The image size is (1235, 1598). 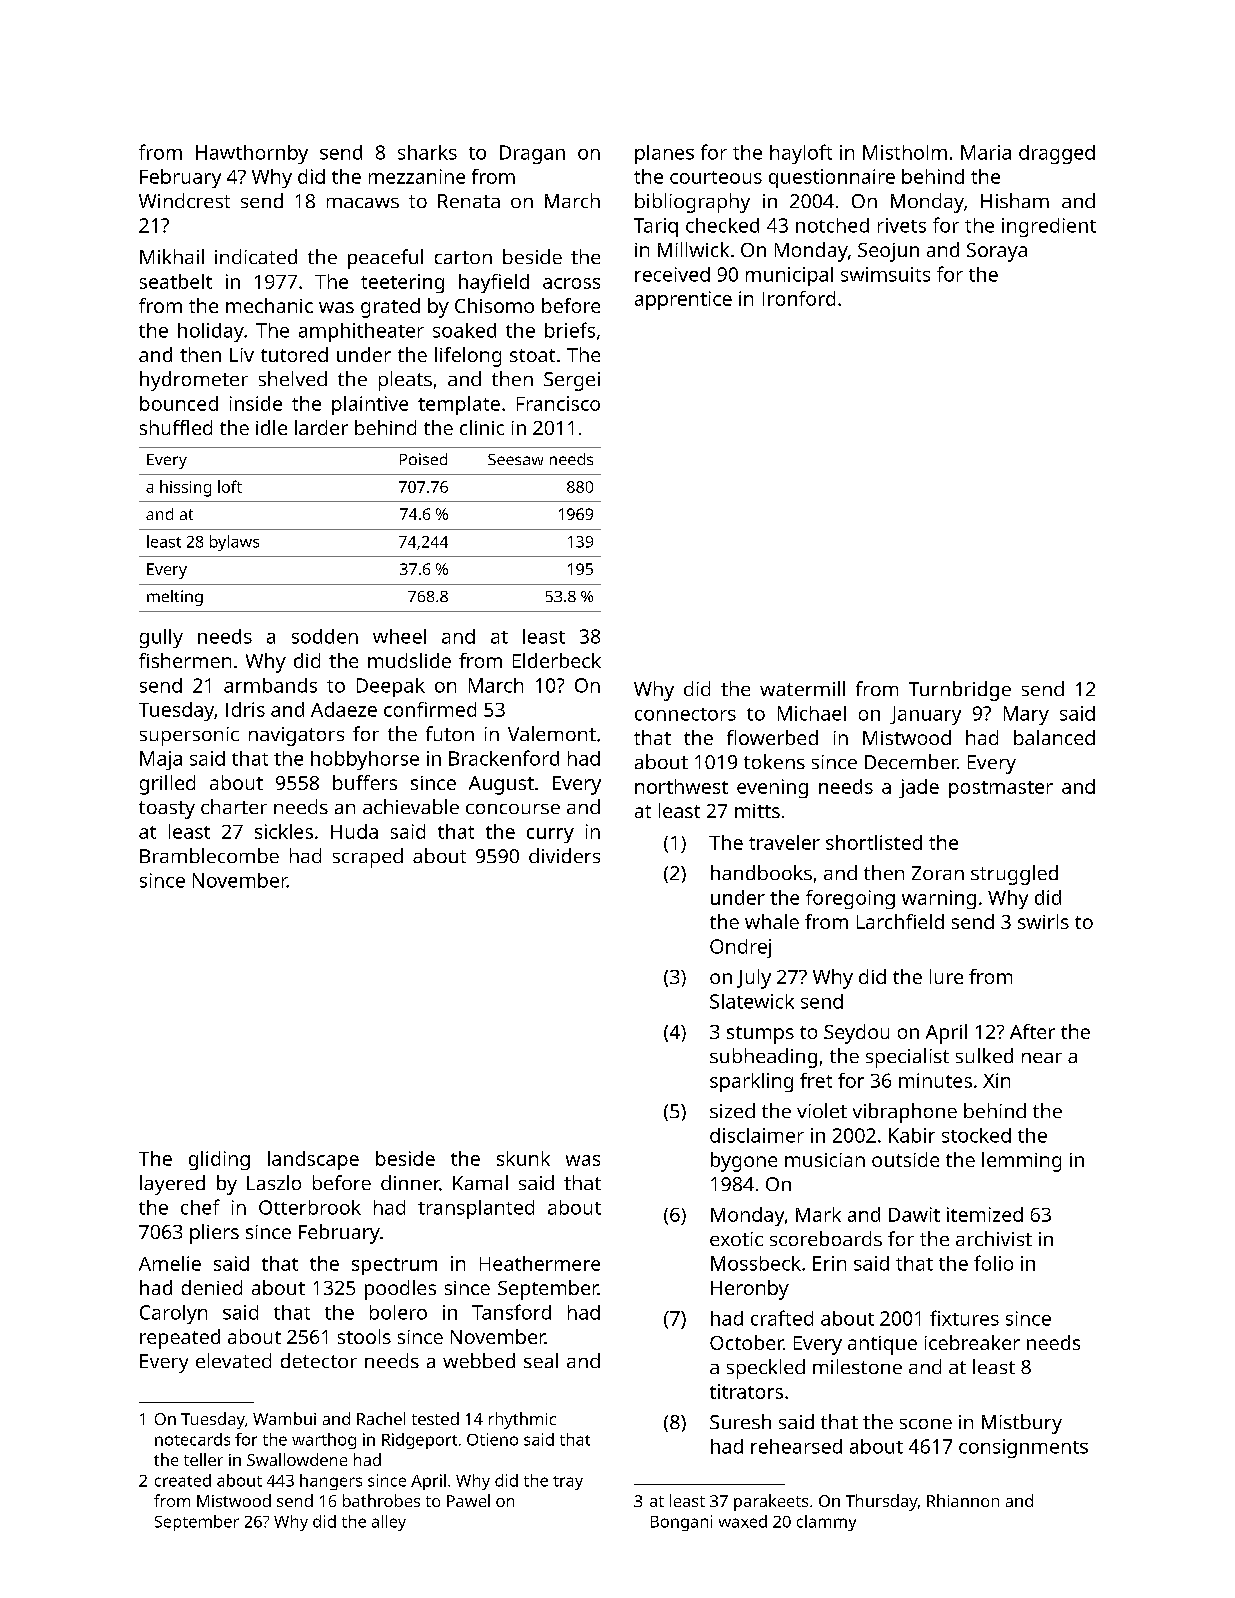 I want to click on specialist, so click(x=907, y=1058).
